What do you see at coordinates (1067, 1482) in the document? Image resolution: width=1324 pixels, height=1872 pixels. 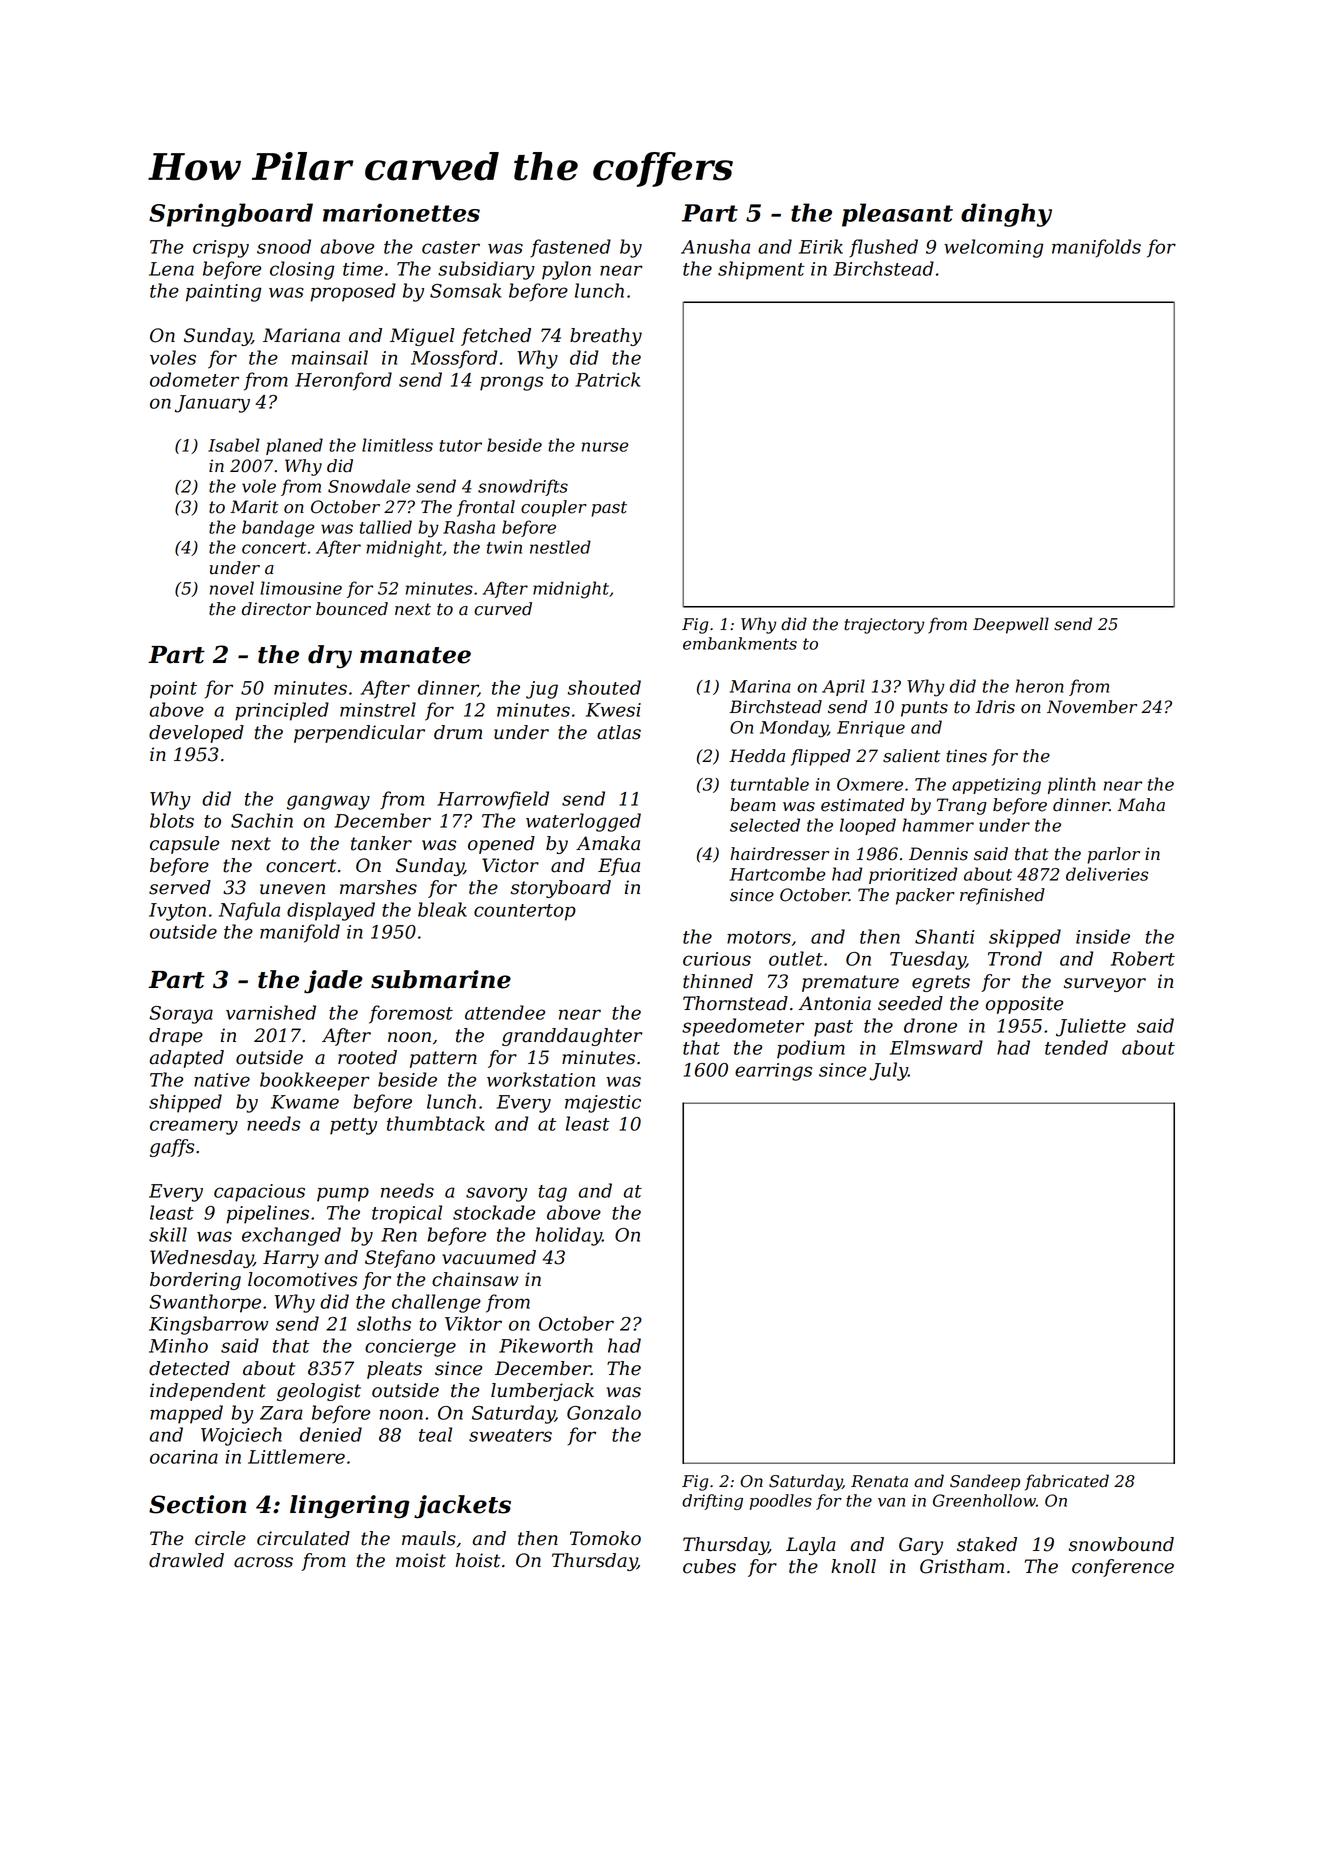 I see `fabricated` at bounding box center [1067, 1482].
